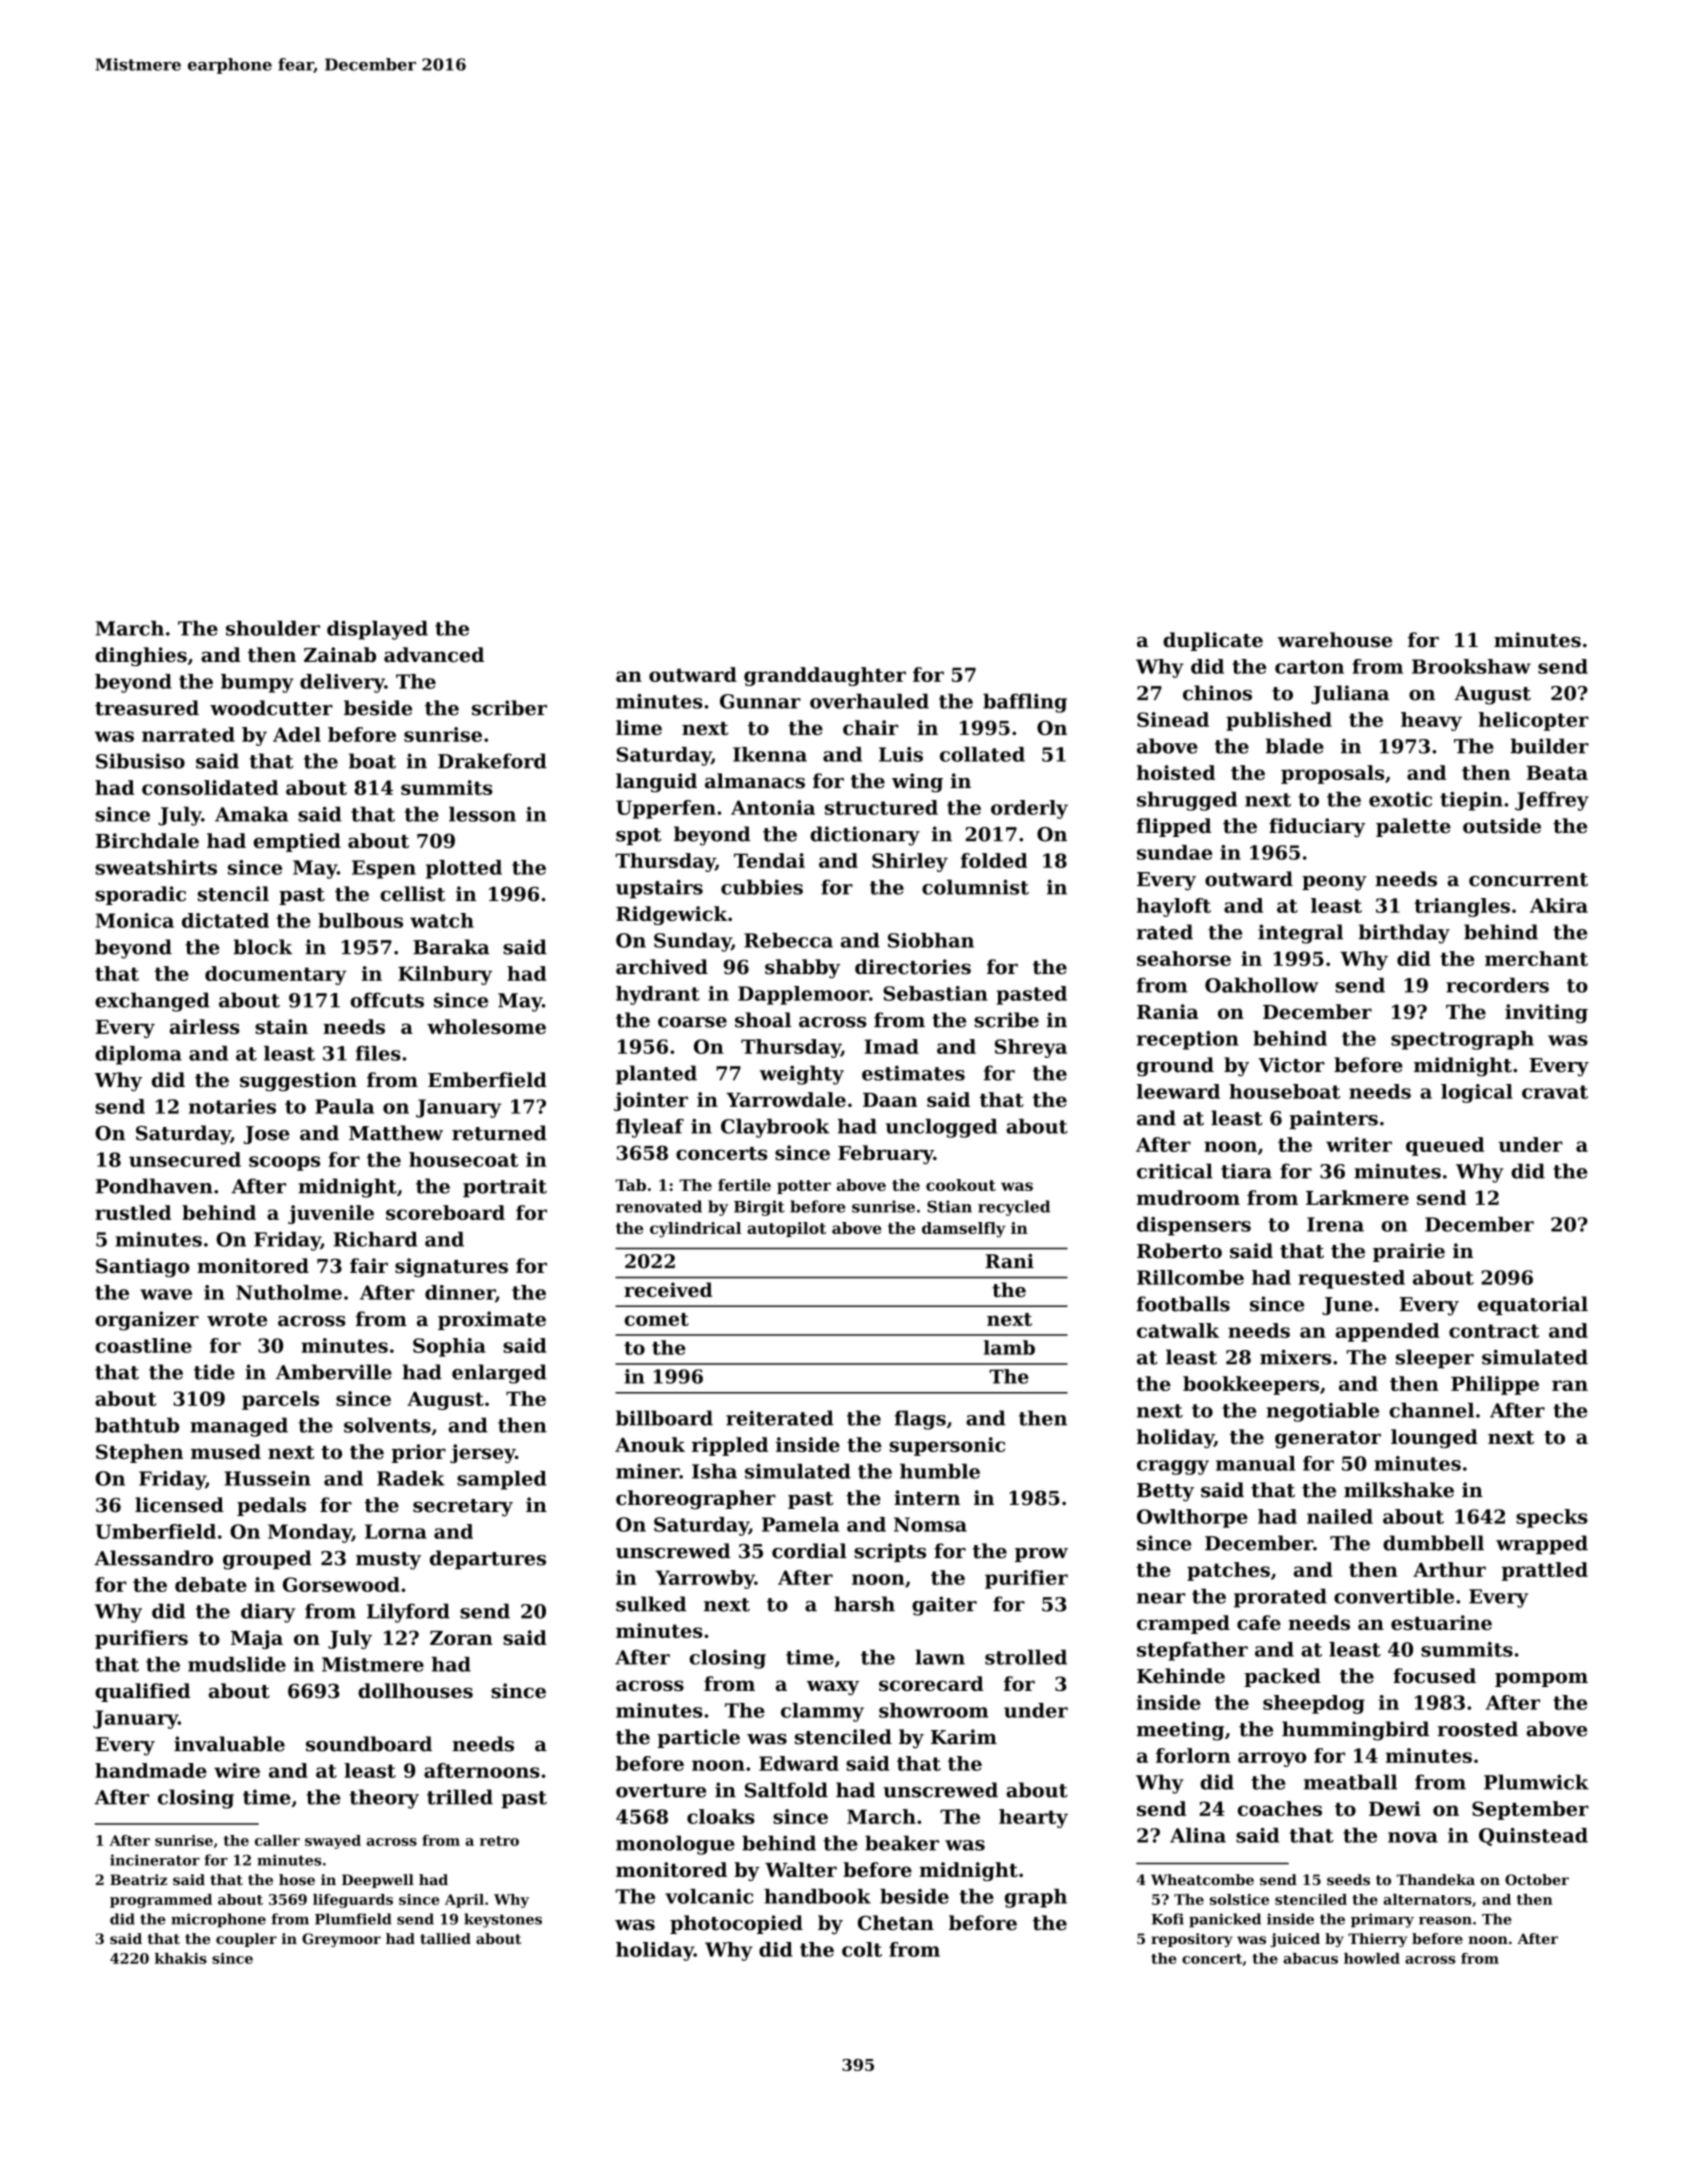  I want to click on roosted, so click(1478, 1729).
